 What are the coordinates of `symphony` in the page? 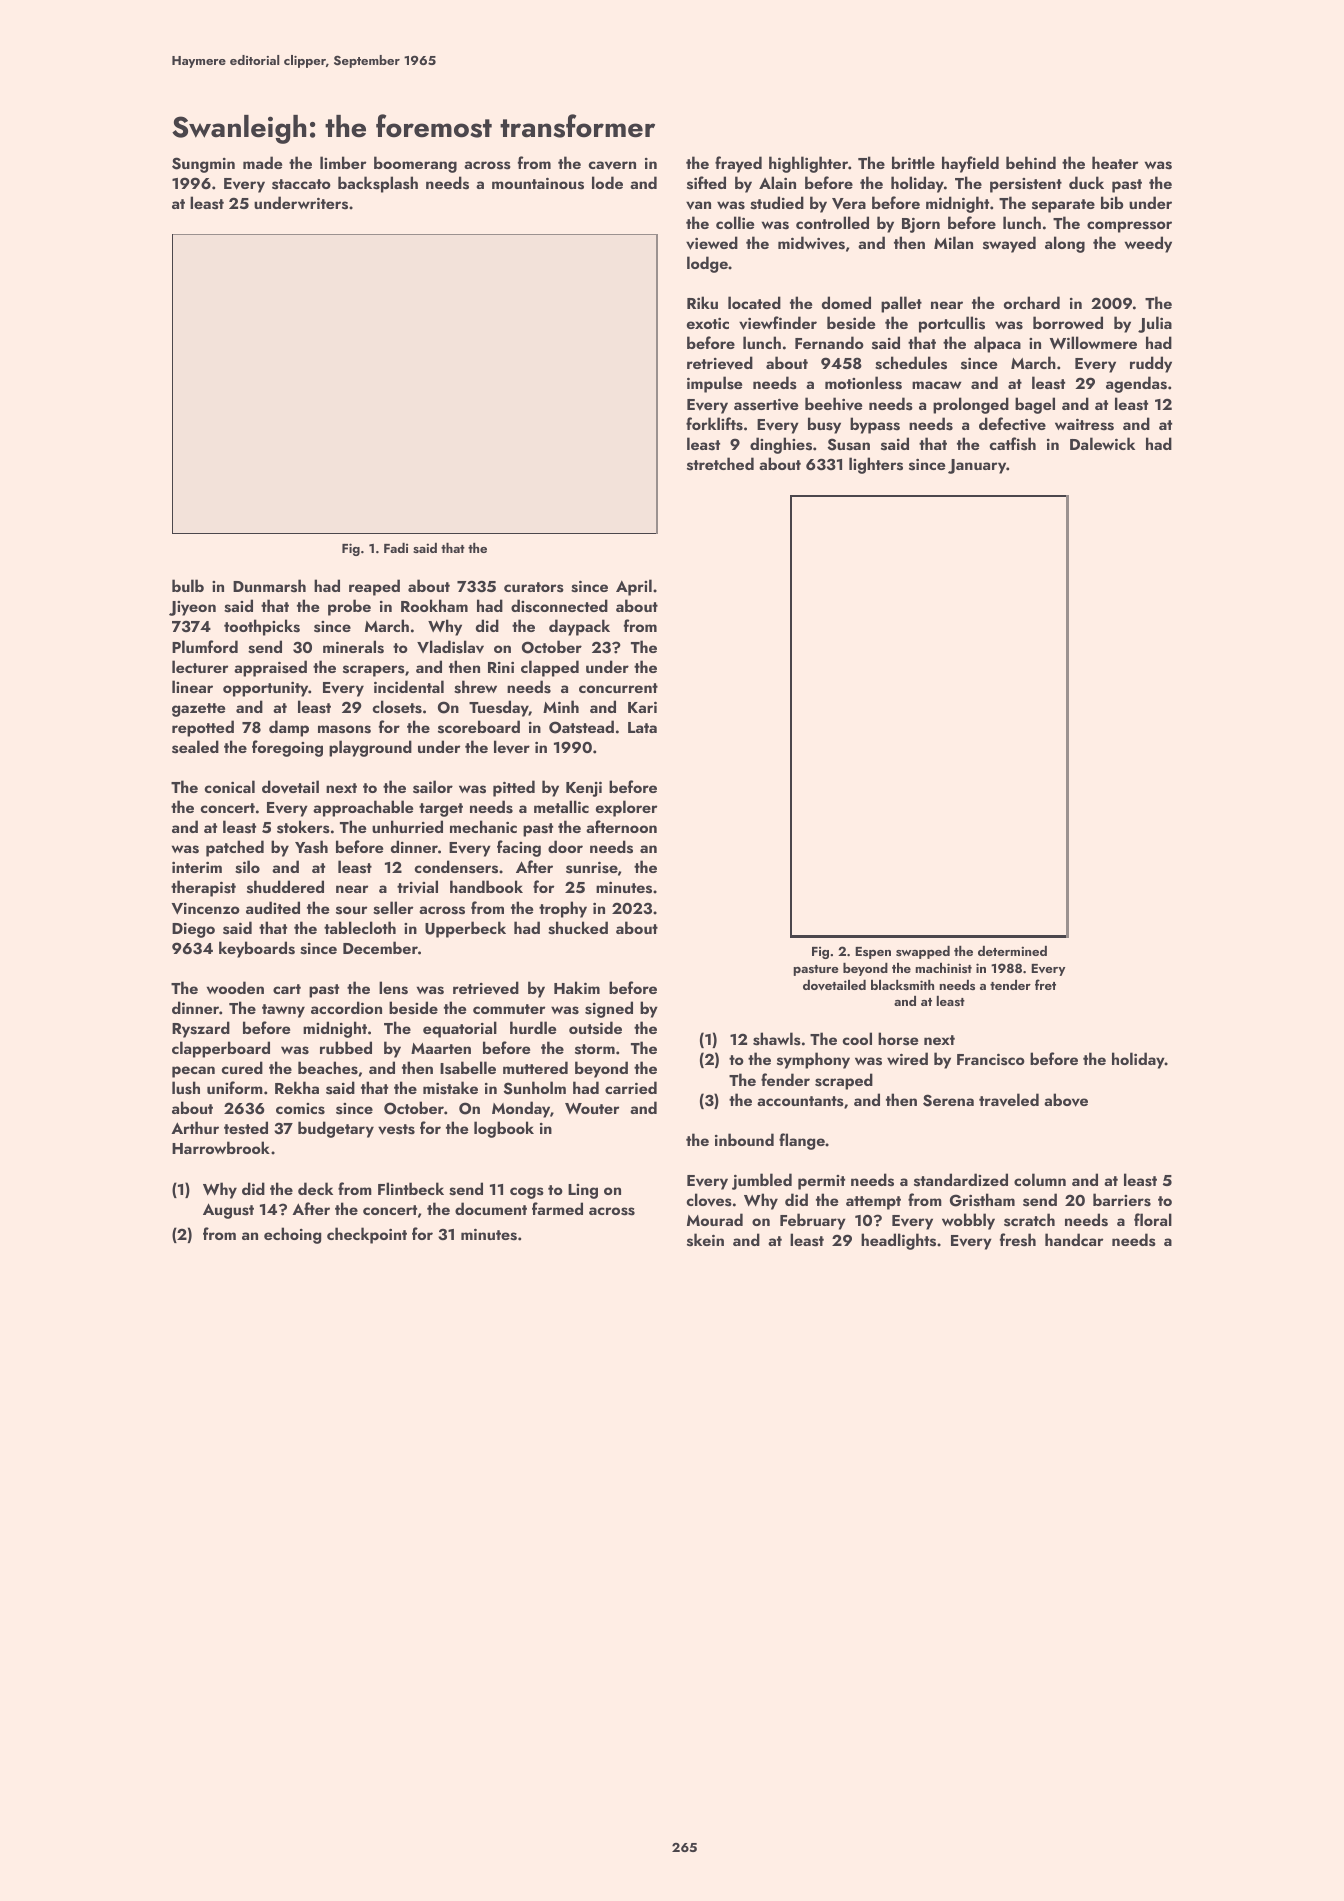 It's located at (813, 1060).
